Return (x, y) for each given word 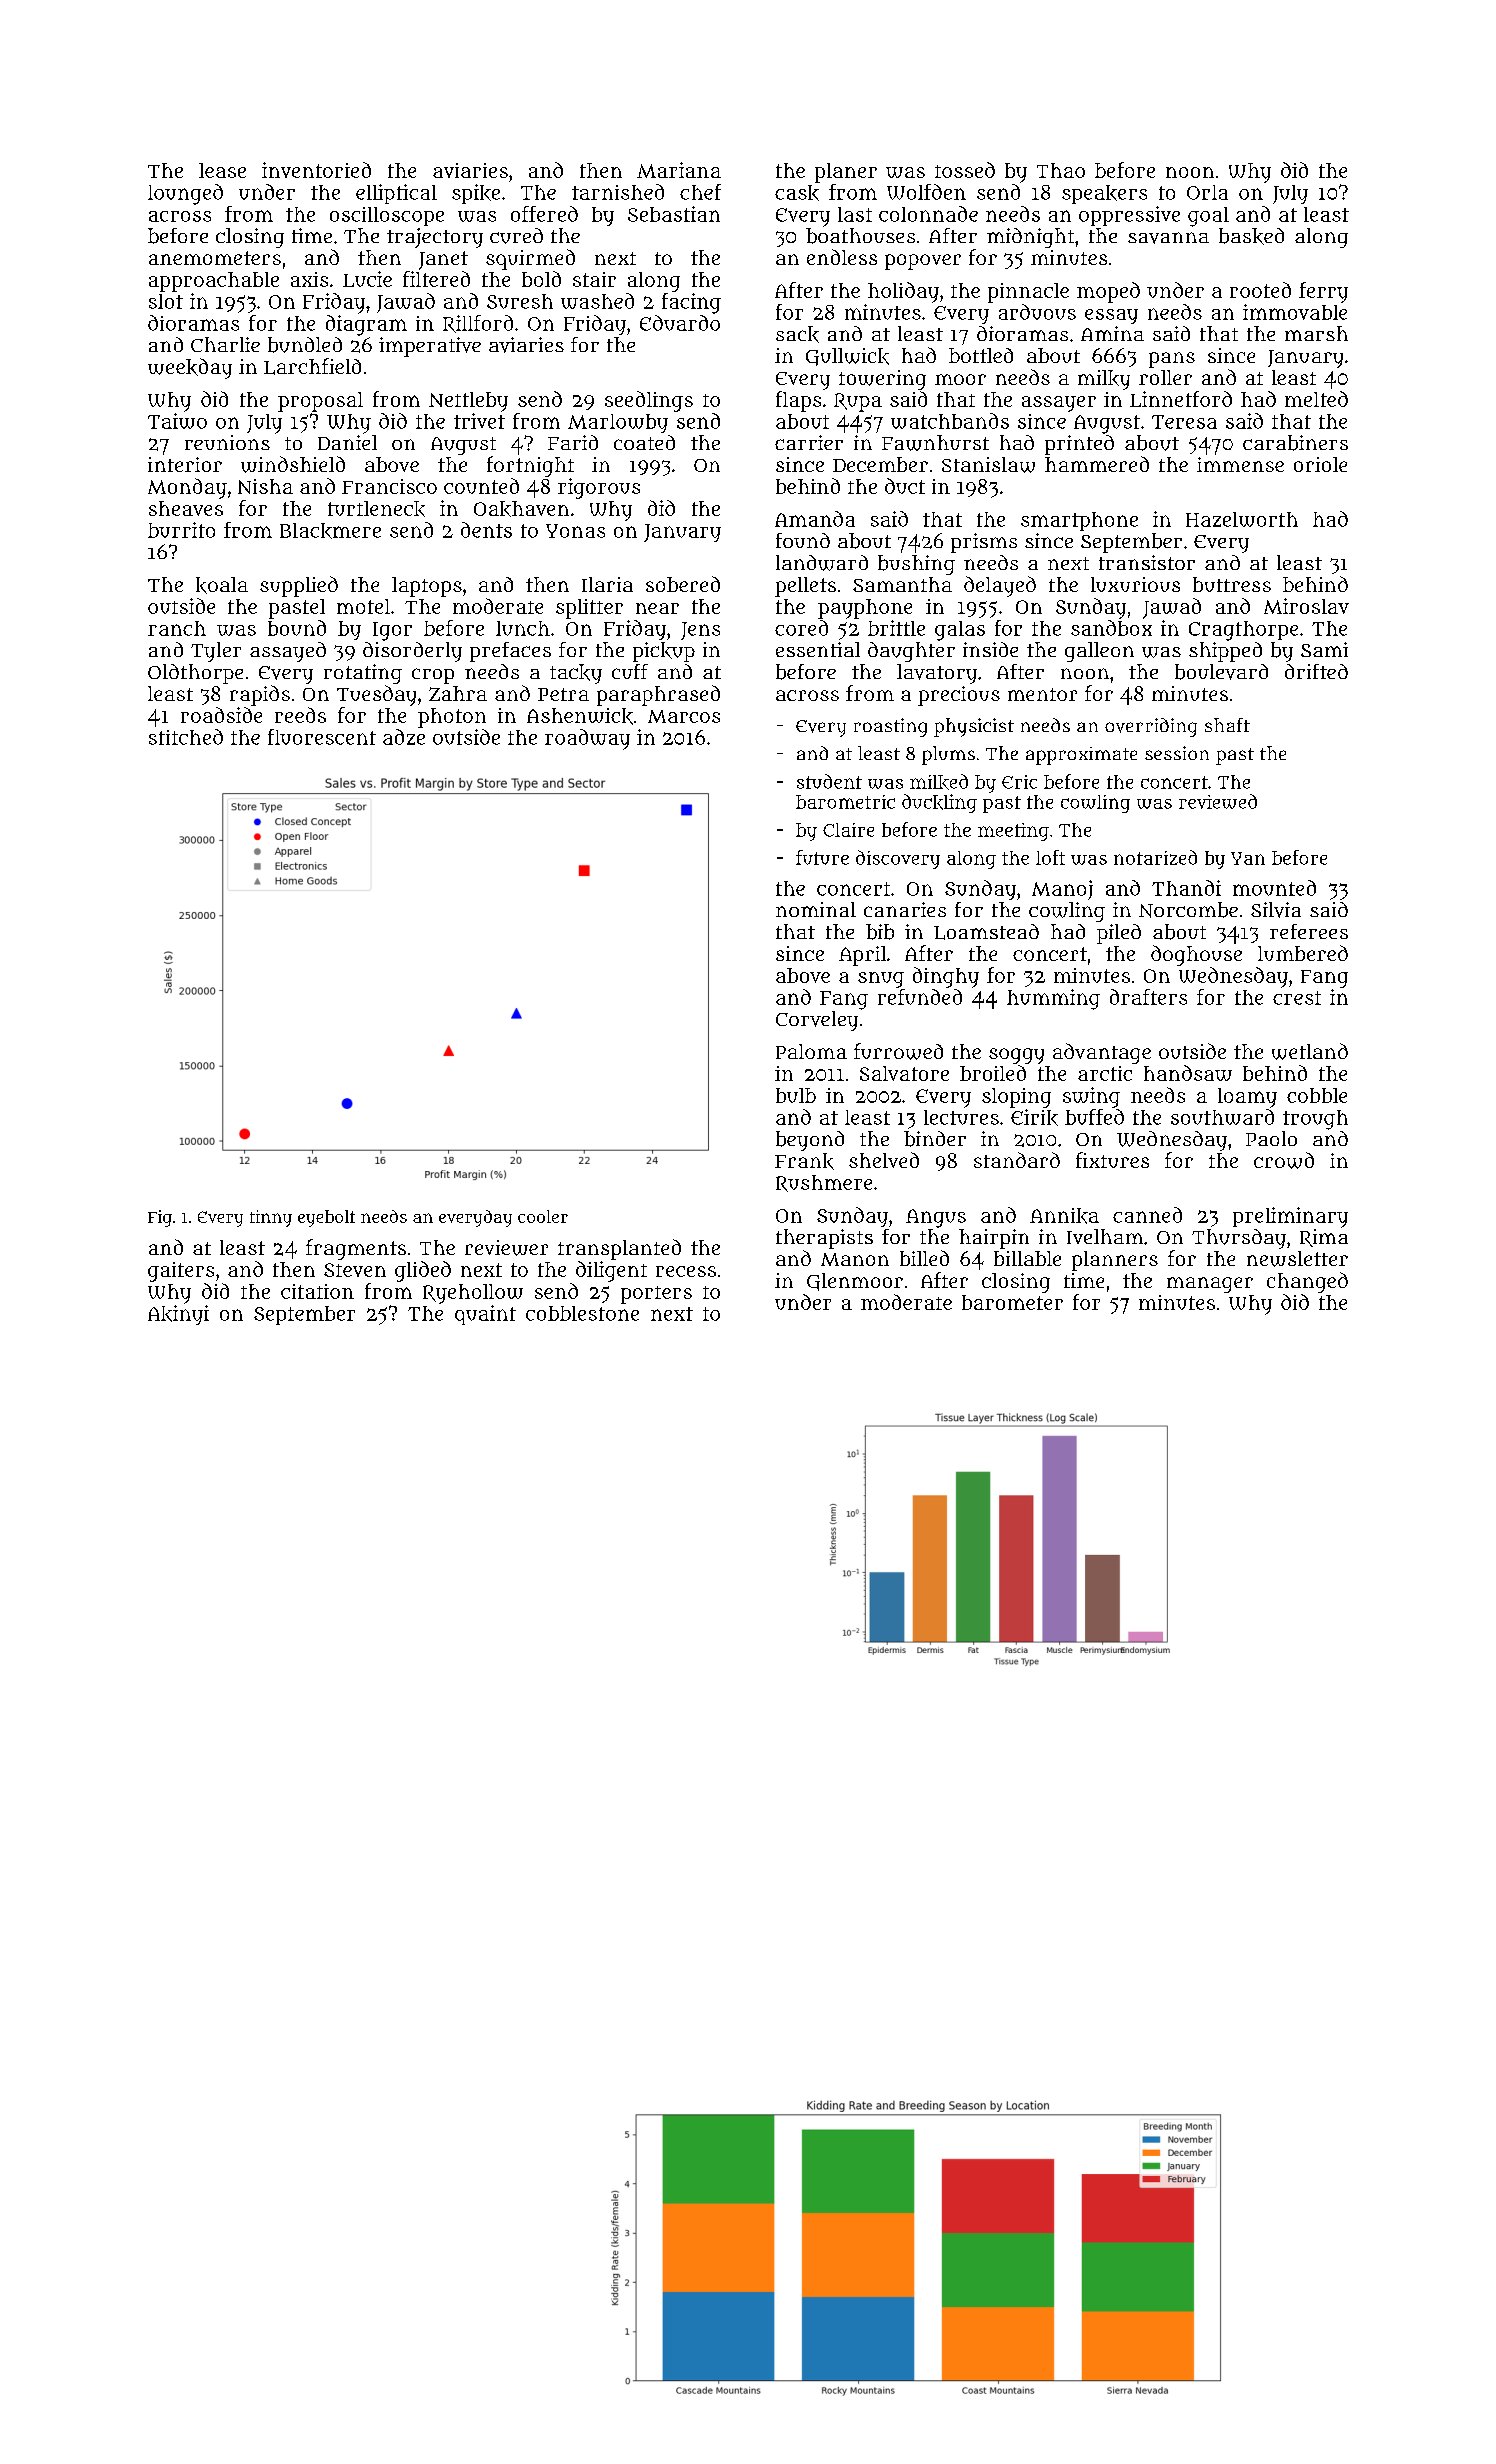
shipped (1225, 652)
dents (486, 530)
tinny (271, 1218)
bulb (796, 1095)
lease (222, 170)
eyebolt (326, 1218)
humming (1053, 999)
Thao (1061, 170)
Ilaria (607, 584)
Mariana (679, 170)
